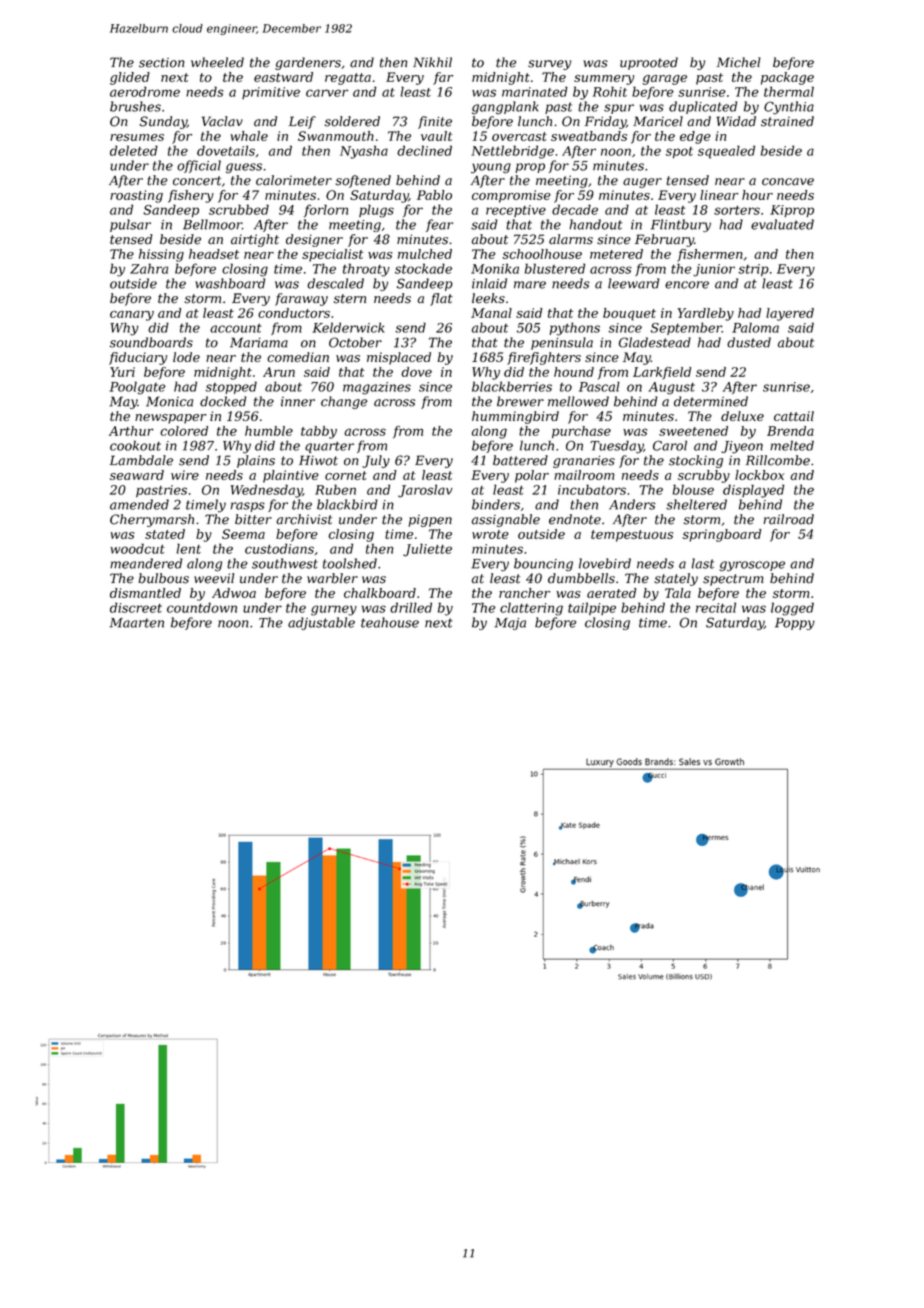  What do you see at coordinates (135, 445) in the screenshot?
I see `cookout` at bounding box center [135, 445].
